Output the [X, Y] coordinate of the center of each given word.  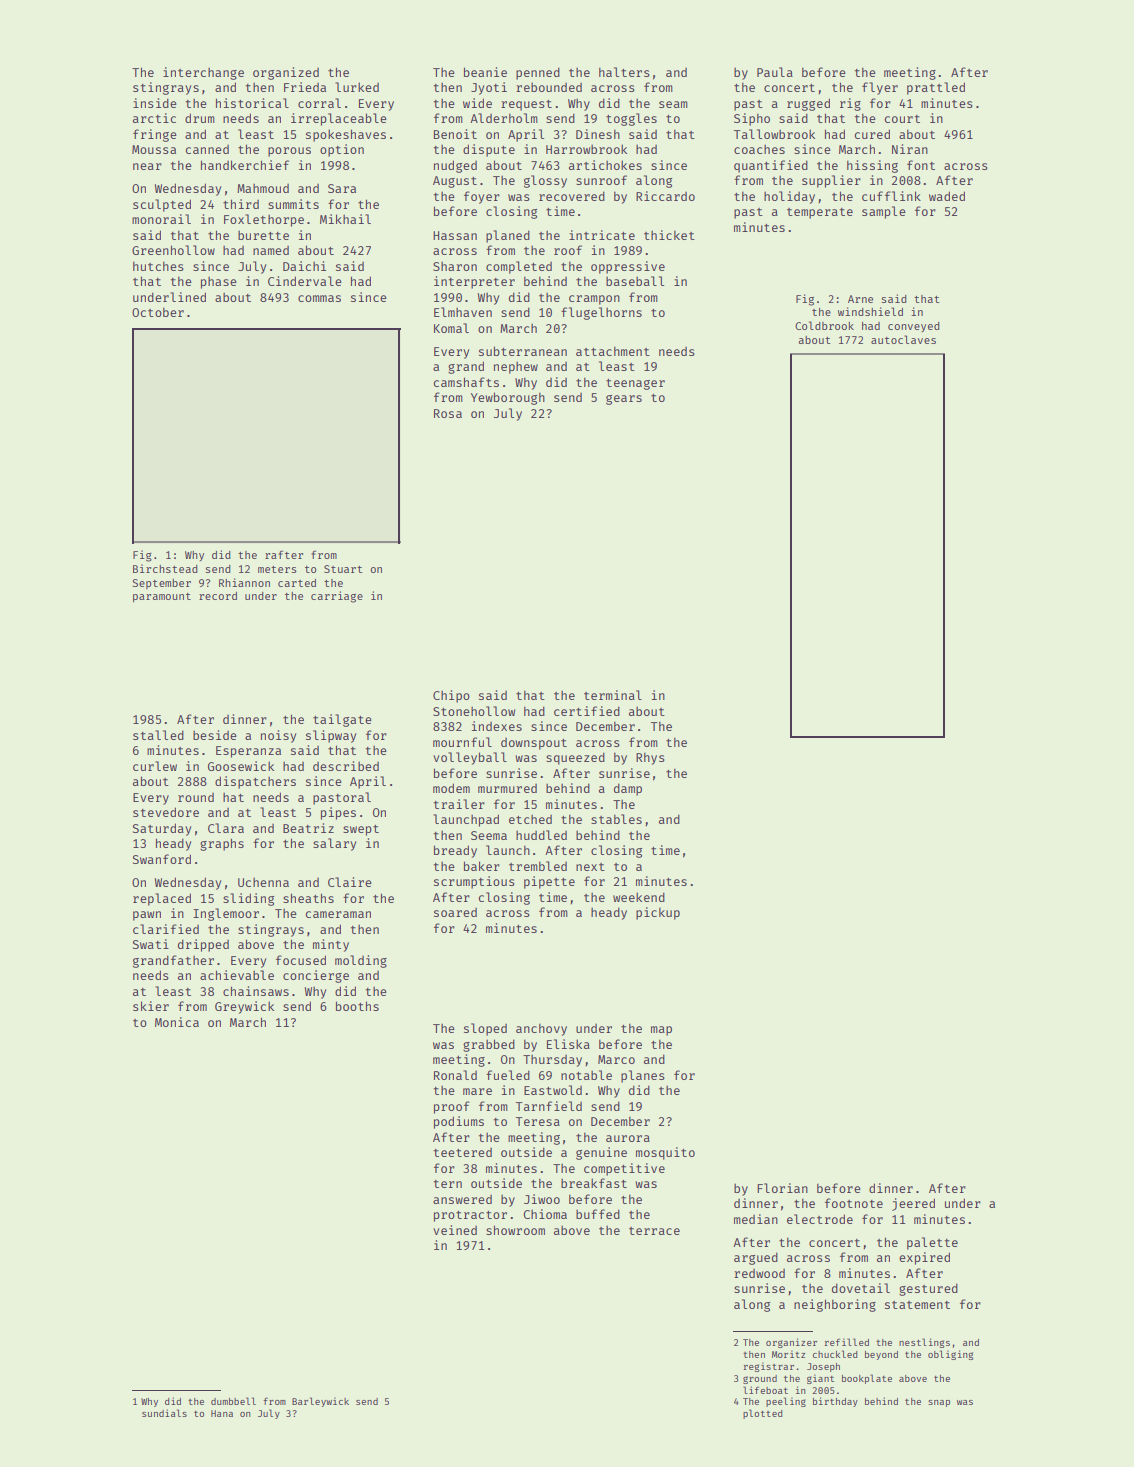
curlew [155, 766]
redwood [759, 1273]
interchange [203, 73]
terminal [613, 695]
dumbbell [233, 1401]
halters [624, 72]
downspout [534, 744]
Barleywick [320, 1402]
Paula [775, 72]
